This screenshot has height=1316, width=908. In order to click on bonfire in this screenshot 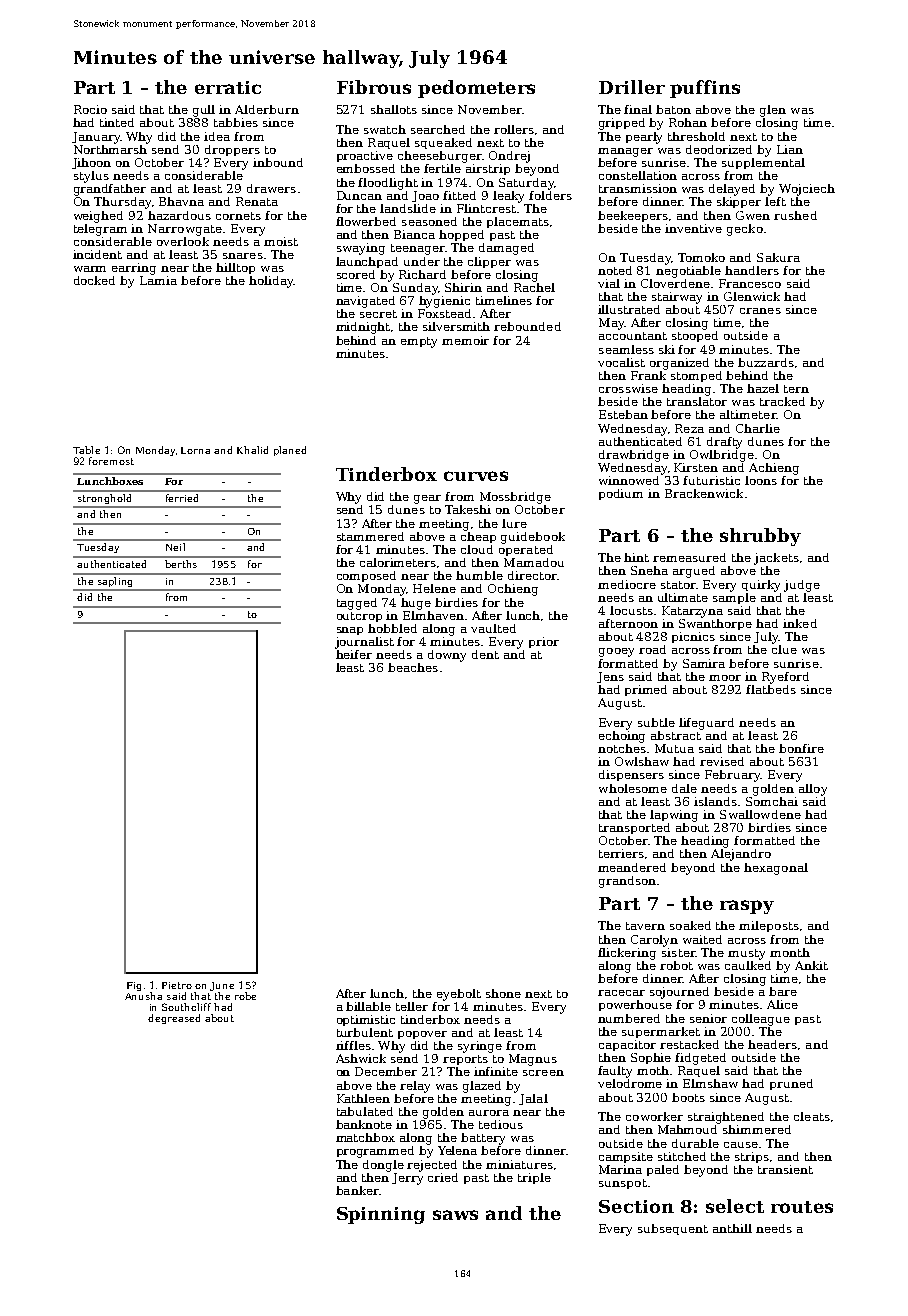, I will do `click(801, 748)`.
